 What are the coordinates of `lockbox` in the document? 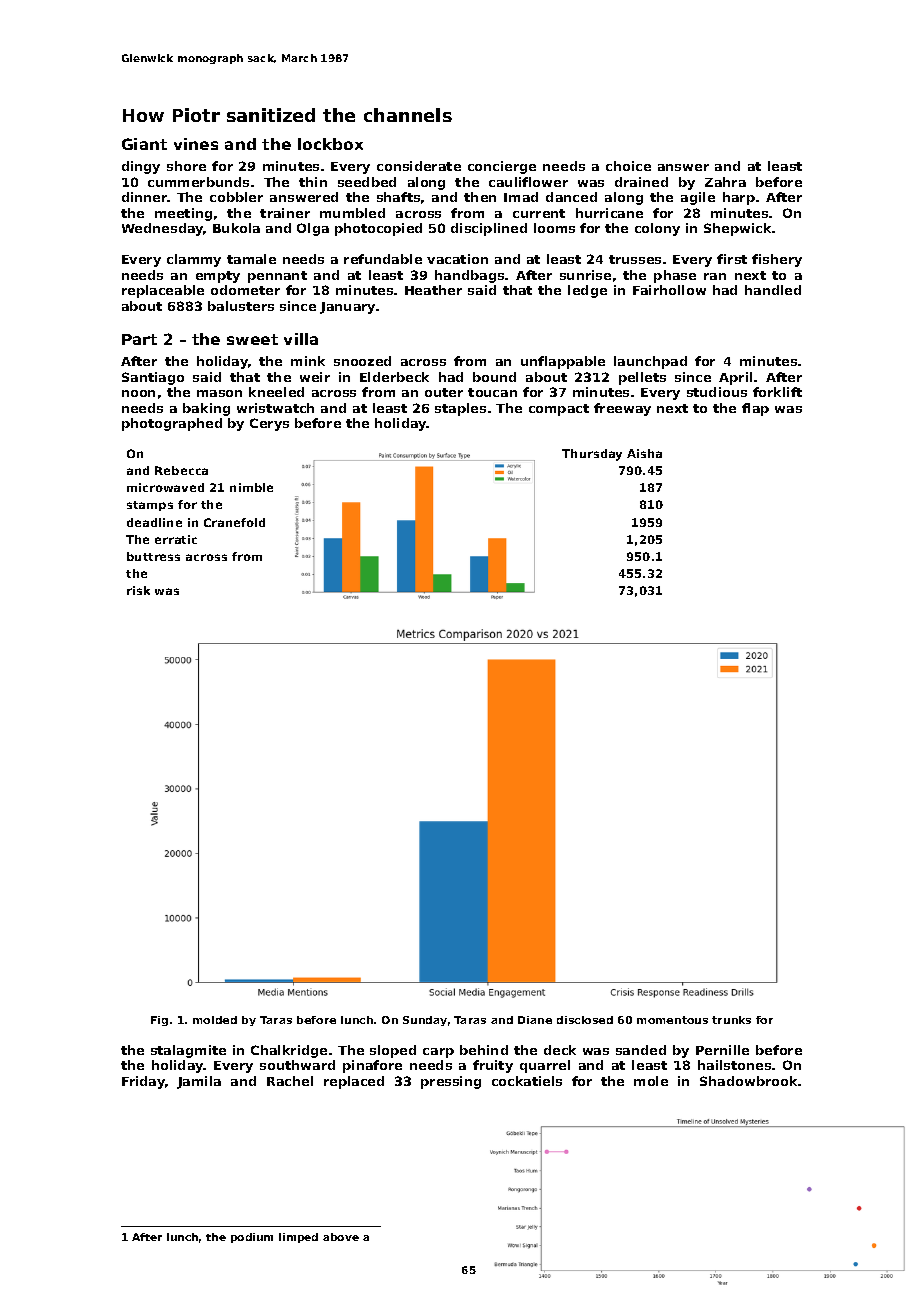 It's located at (330, 144).
